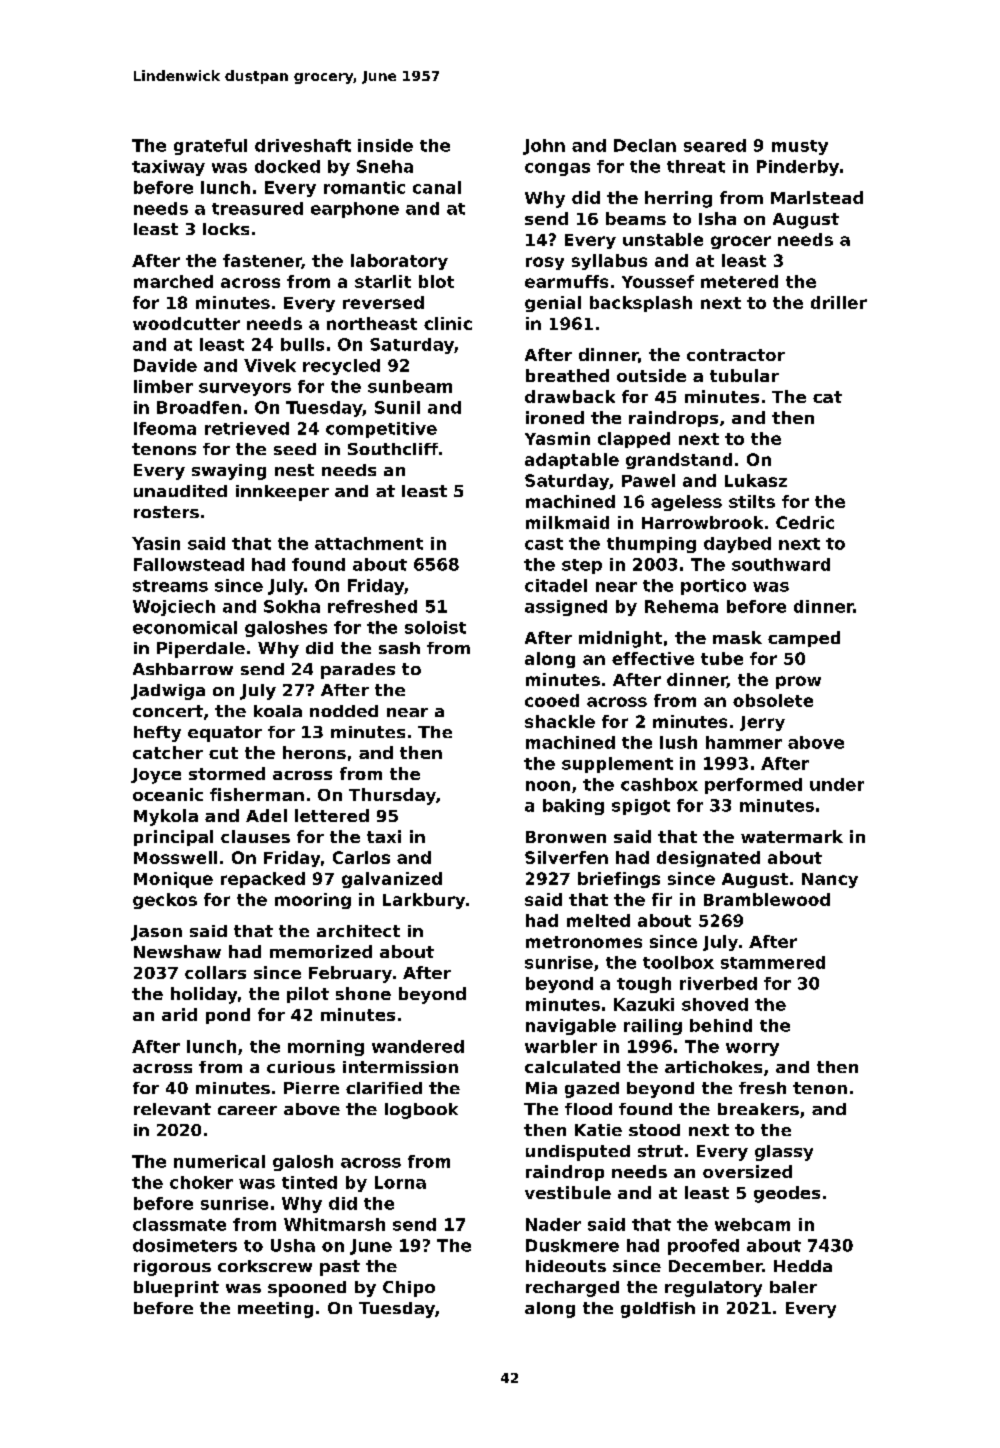 Image resolution: width=1000 pixels, height=1448 pixels. What do you see at coordinates (800, 147) in the document?
I see `musty` at bounding box center [800, 147].
